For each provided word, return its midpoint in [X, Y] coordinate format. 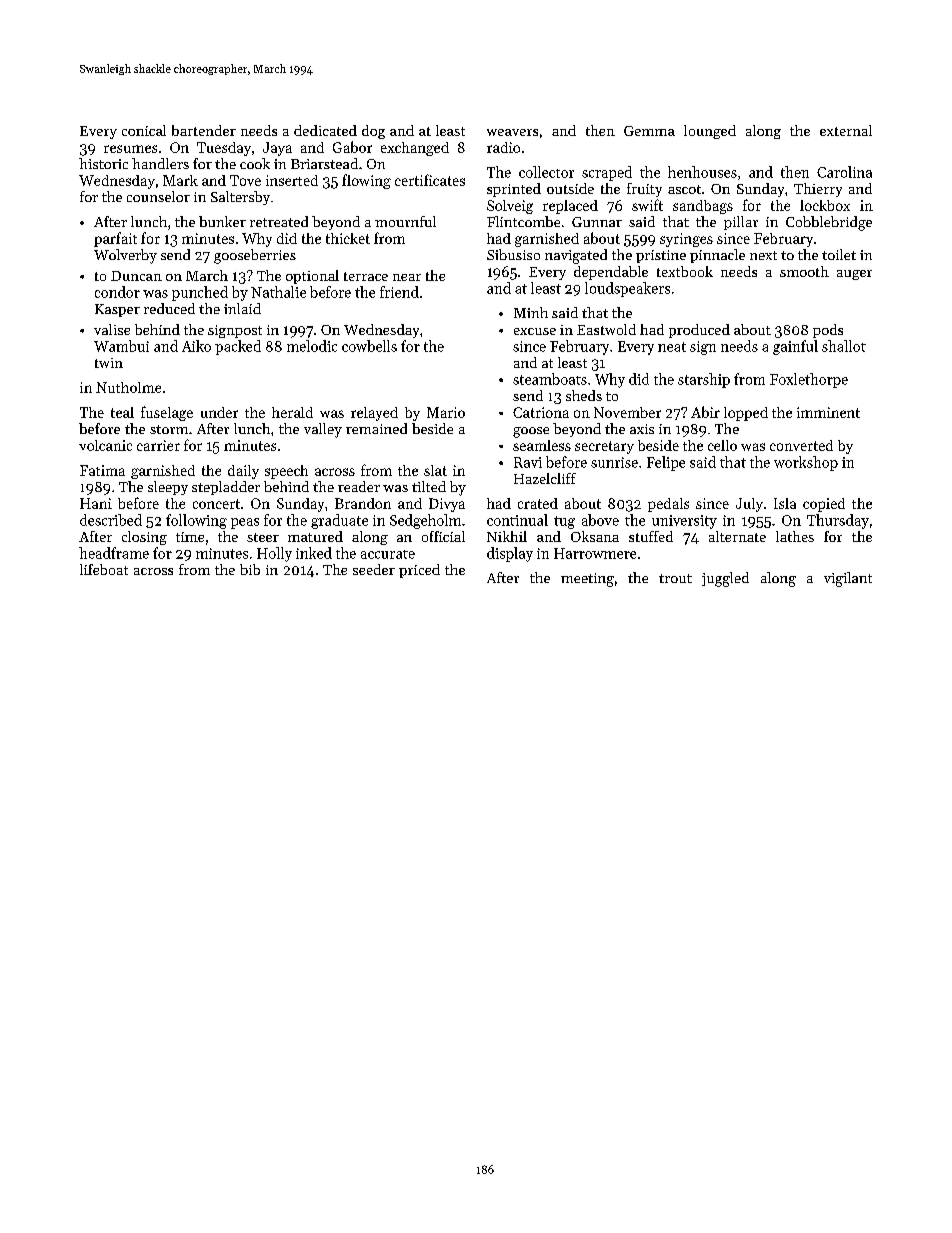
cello [722, 445]
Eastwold [606, 329]
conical [144, 130]
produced [699, 331]
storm [169, 429]
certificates [430, 180]
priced [419, 571]
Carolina [844, 172]
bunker [222, 221]
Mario [446, 412]
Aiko [196, 346]
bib [250, 569]
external [846, 130]
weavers [512, 132]
